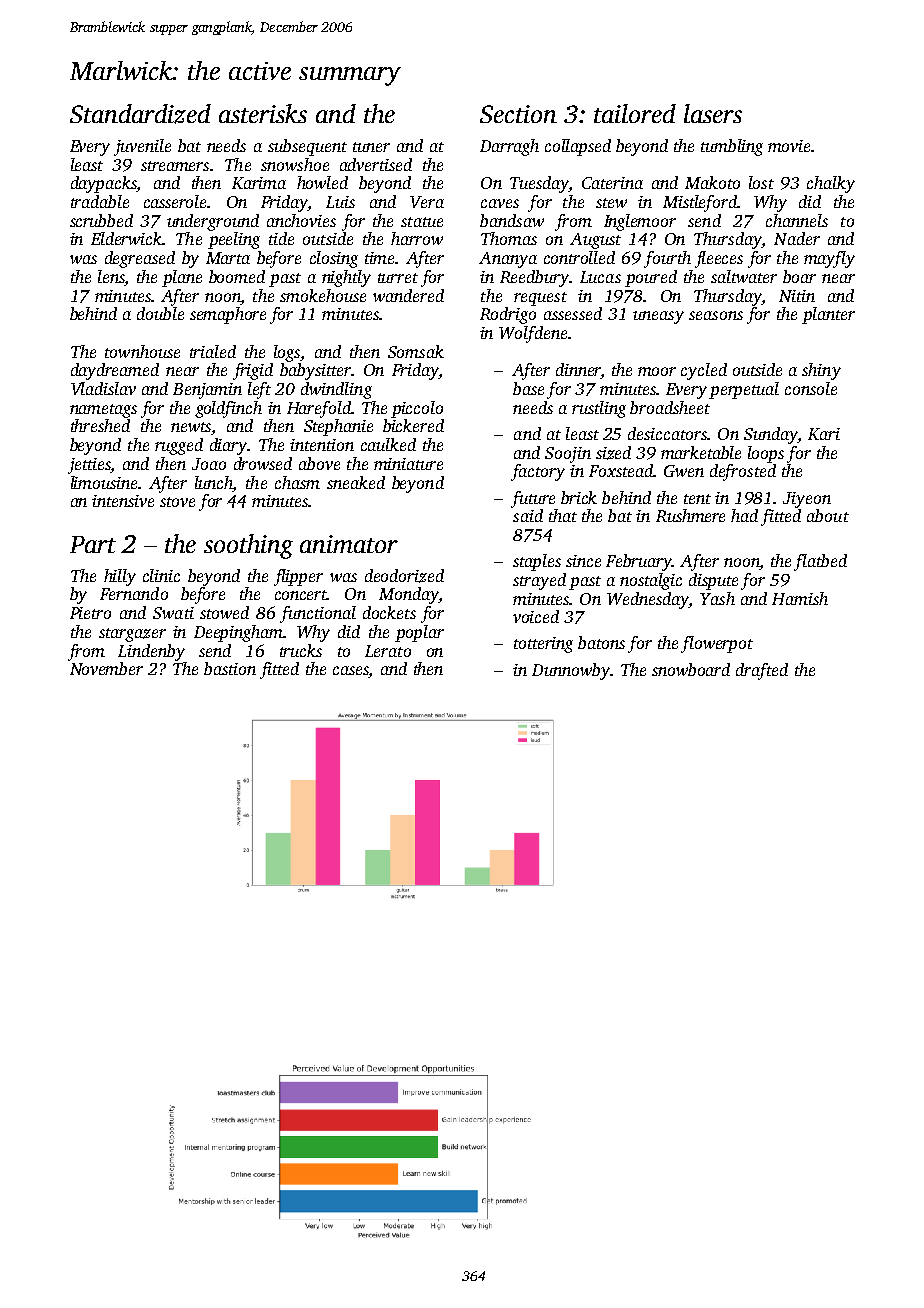  What do you see at coordinates (238, 633) in the screenshot?
I see `Deepingham` at bounding box center [238, 633].
